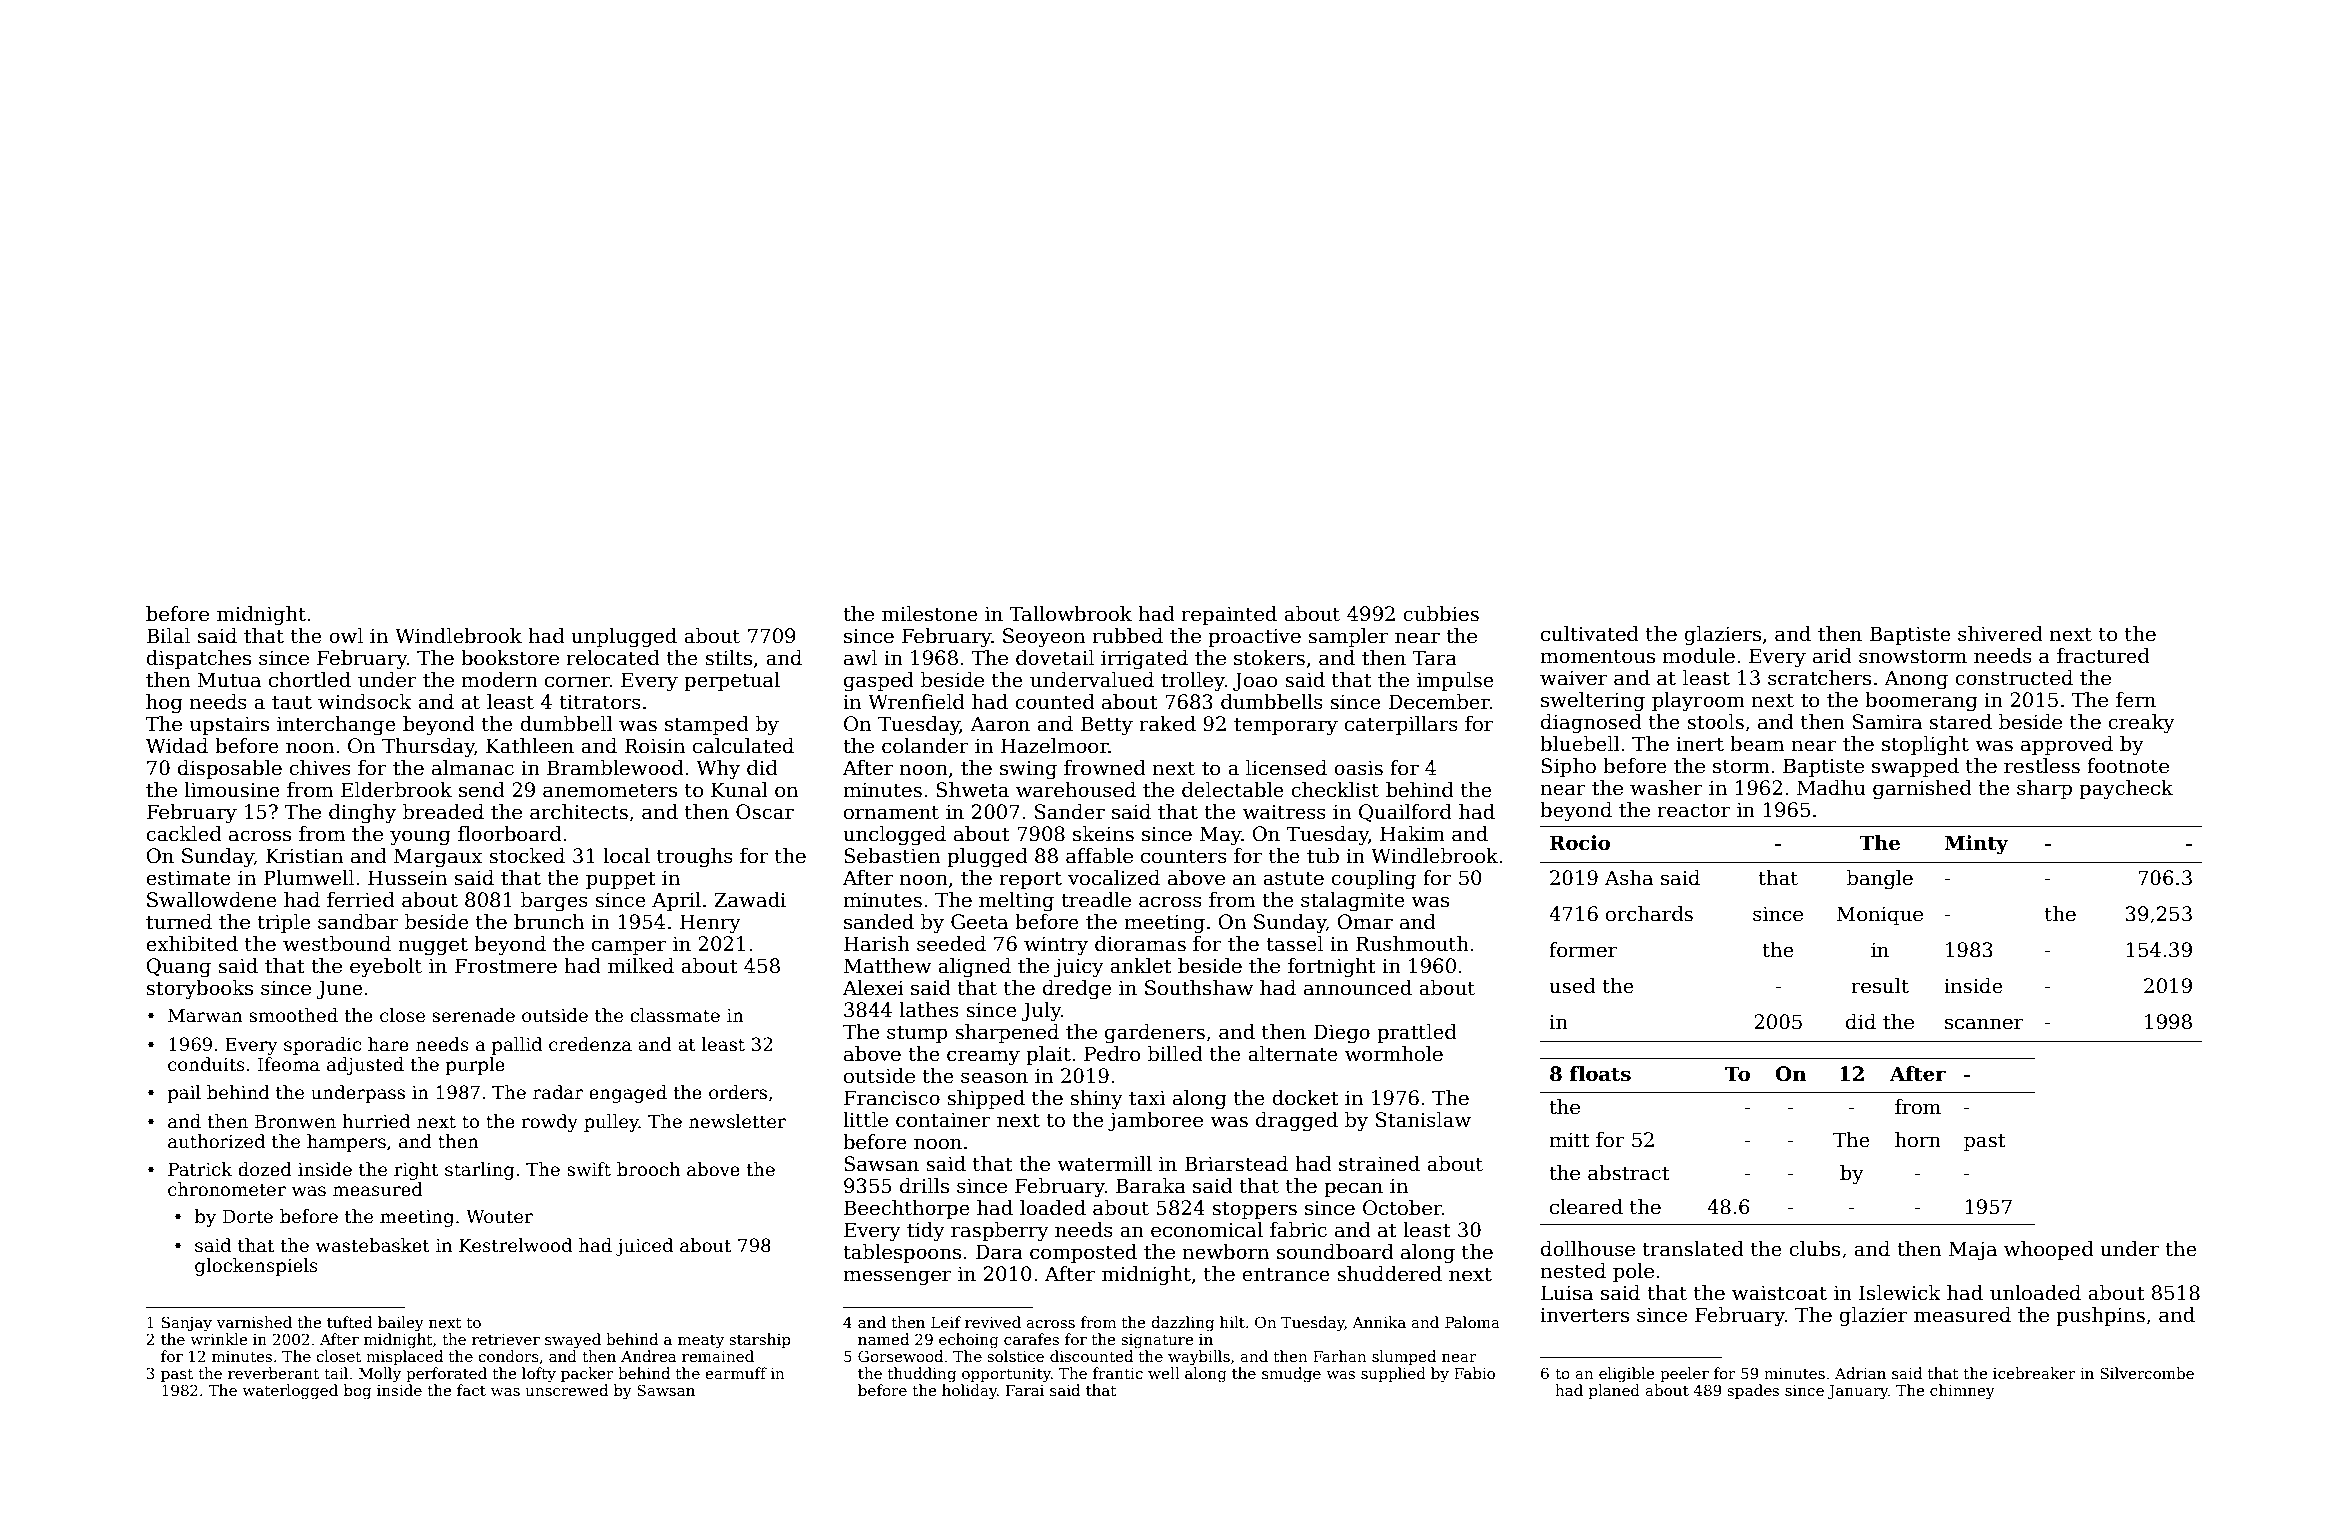 The height and width of the screenshot is (1520, 2348). What do you see at coordinates (218, 1339) in the screenshot?
I see `wrinkle` at bounding box center [218, 1339].
